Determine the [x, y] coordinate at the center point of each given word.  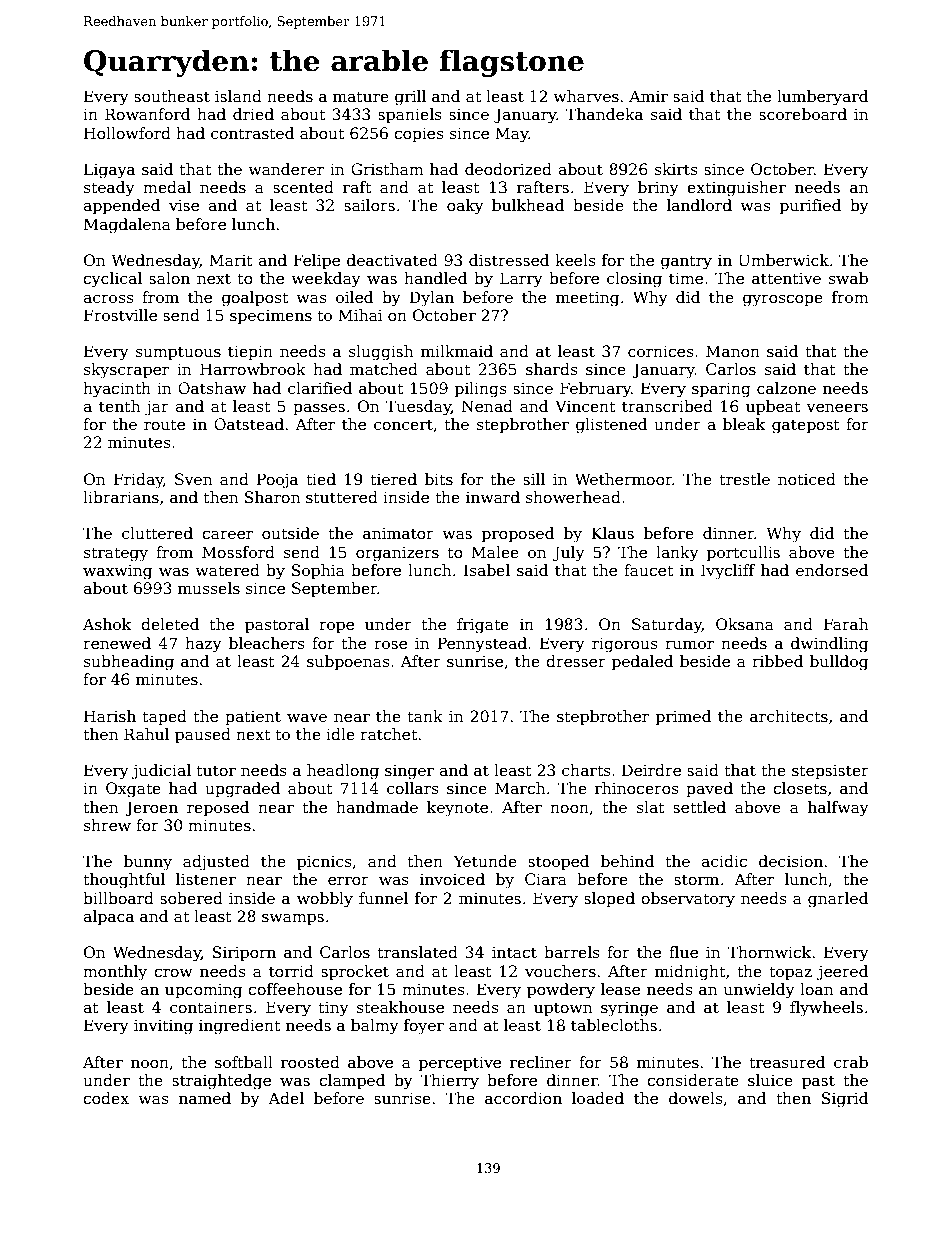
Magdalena [127, 226]
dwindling [829, 645]
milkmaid [457, 351]
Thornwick [769, 952]
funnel [383, 898]
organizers [397, 554]
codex [106, 1098]
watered [227, 570]
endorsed [832, 570]
